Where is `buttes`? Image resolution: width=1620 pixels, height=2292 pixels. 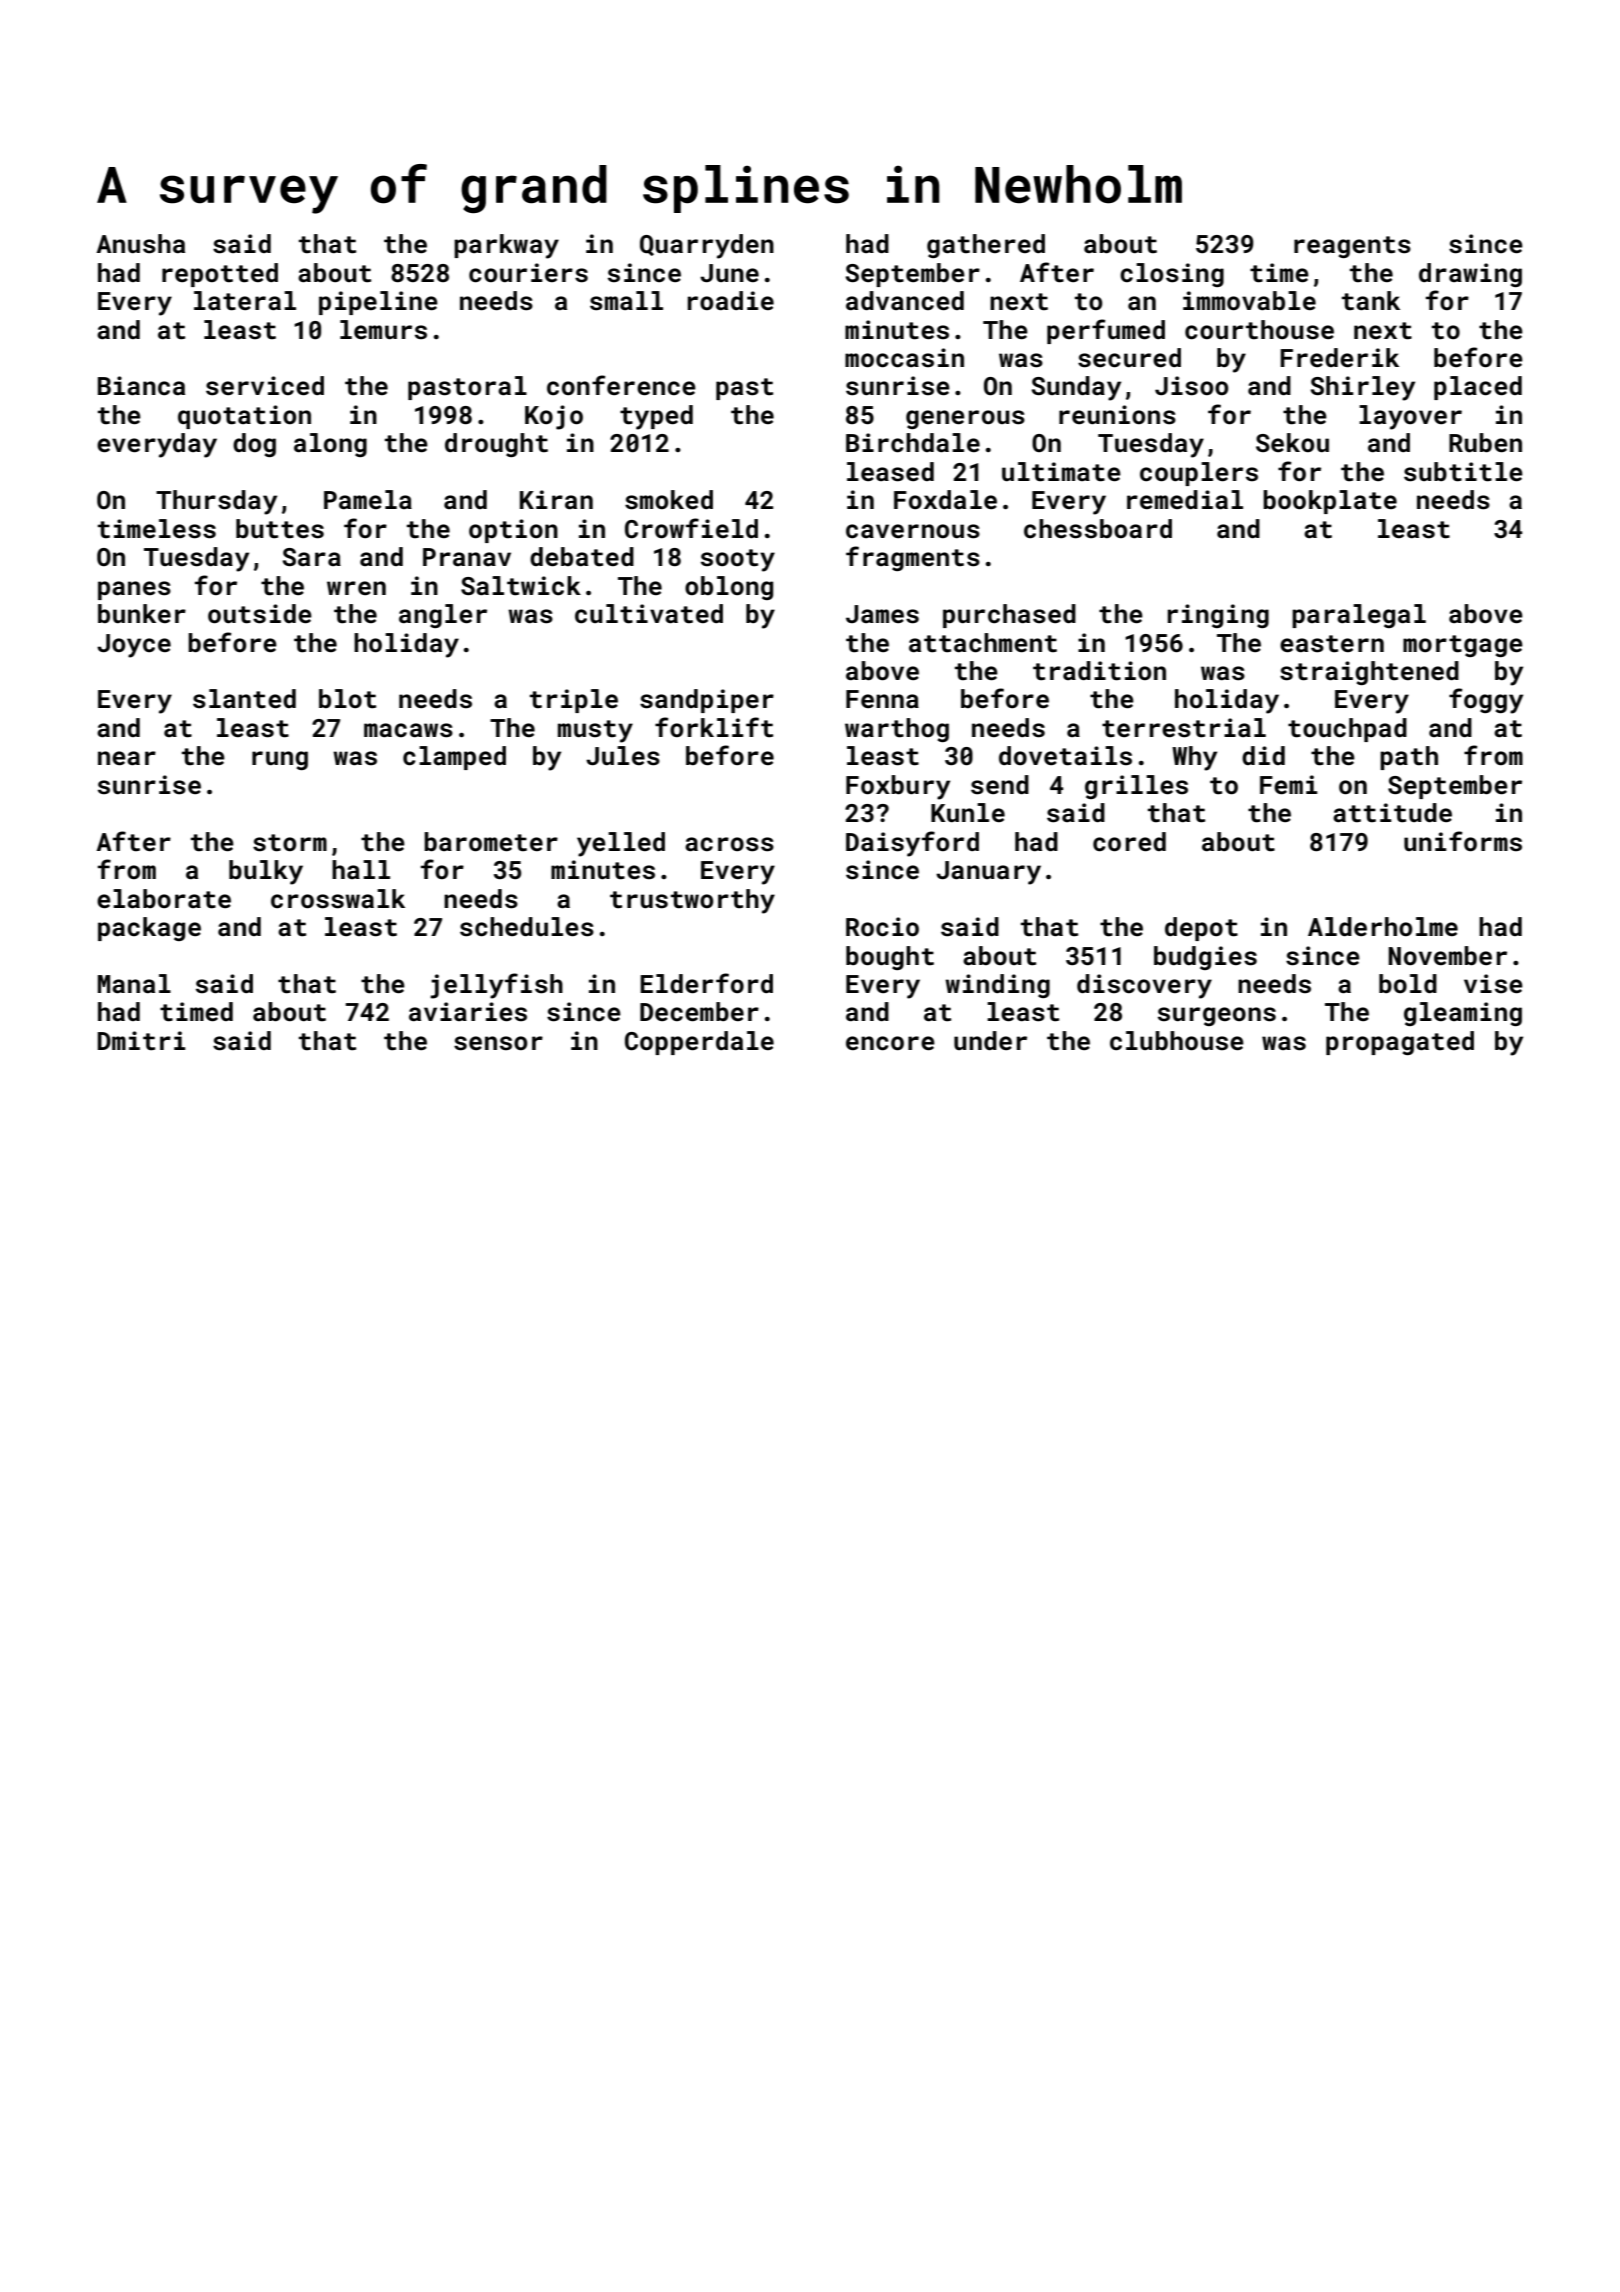 buttes is located at coordinates (280, 529).
